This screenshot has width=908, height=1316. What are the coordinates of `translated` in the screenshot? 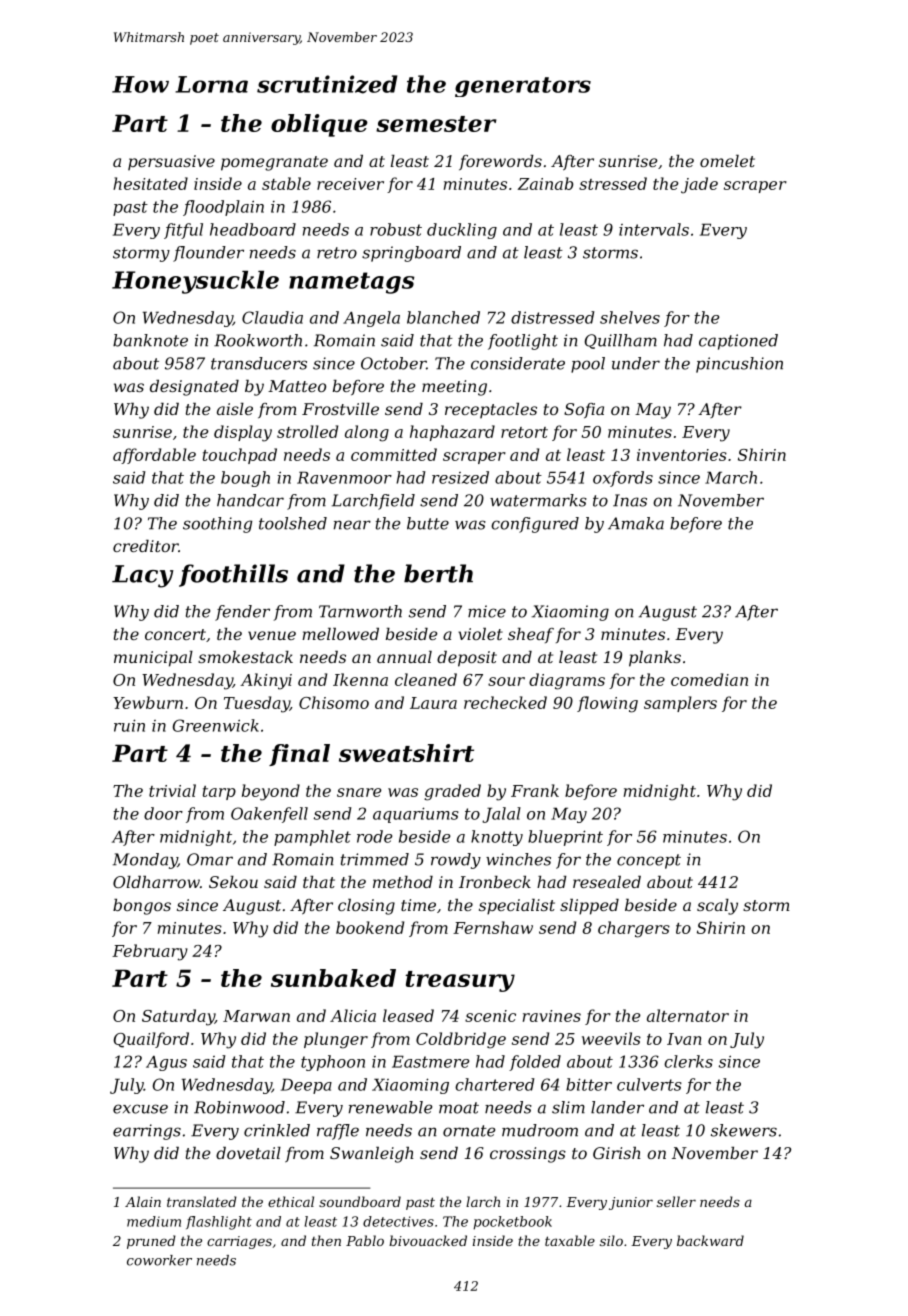 It's located at (202, 1201).
